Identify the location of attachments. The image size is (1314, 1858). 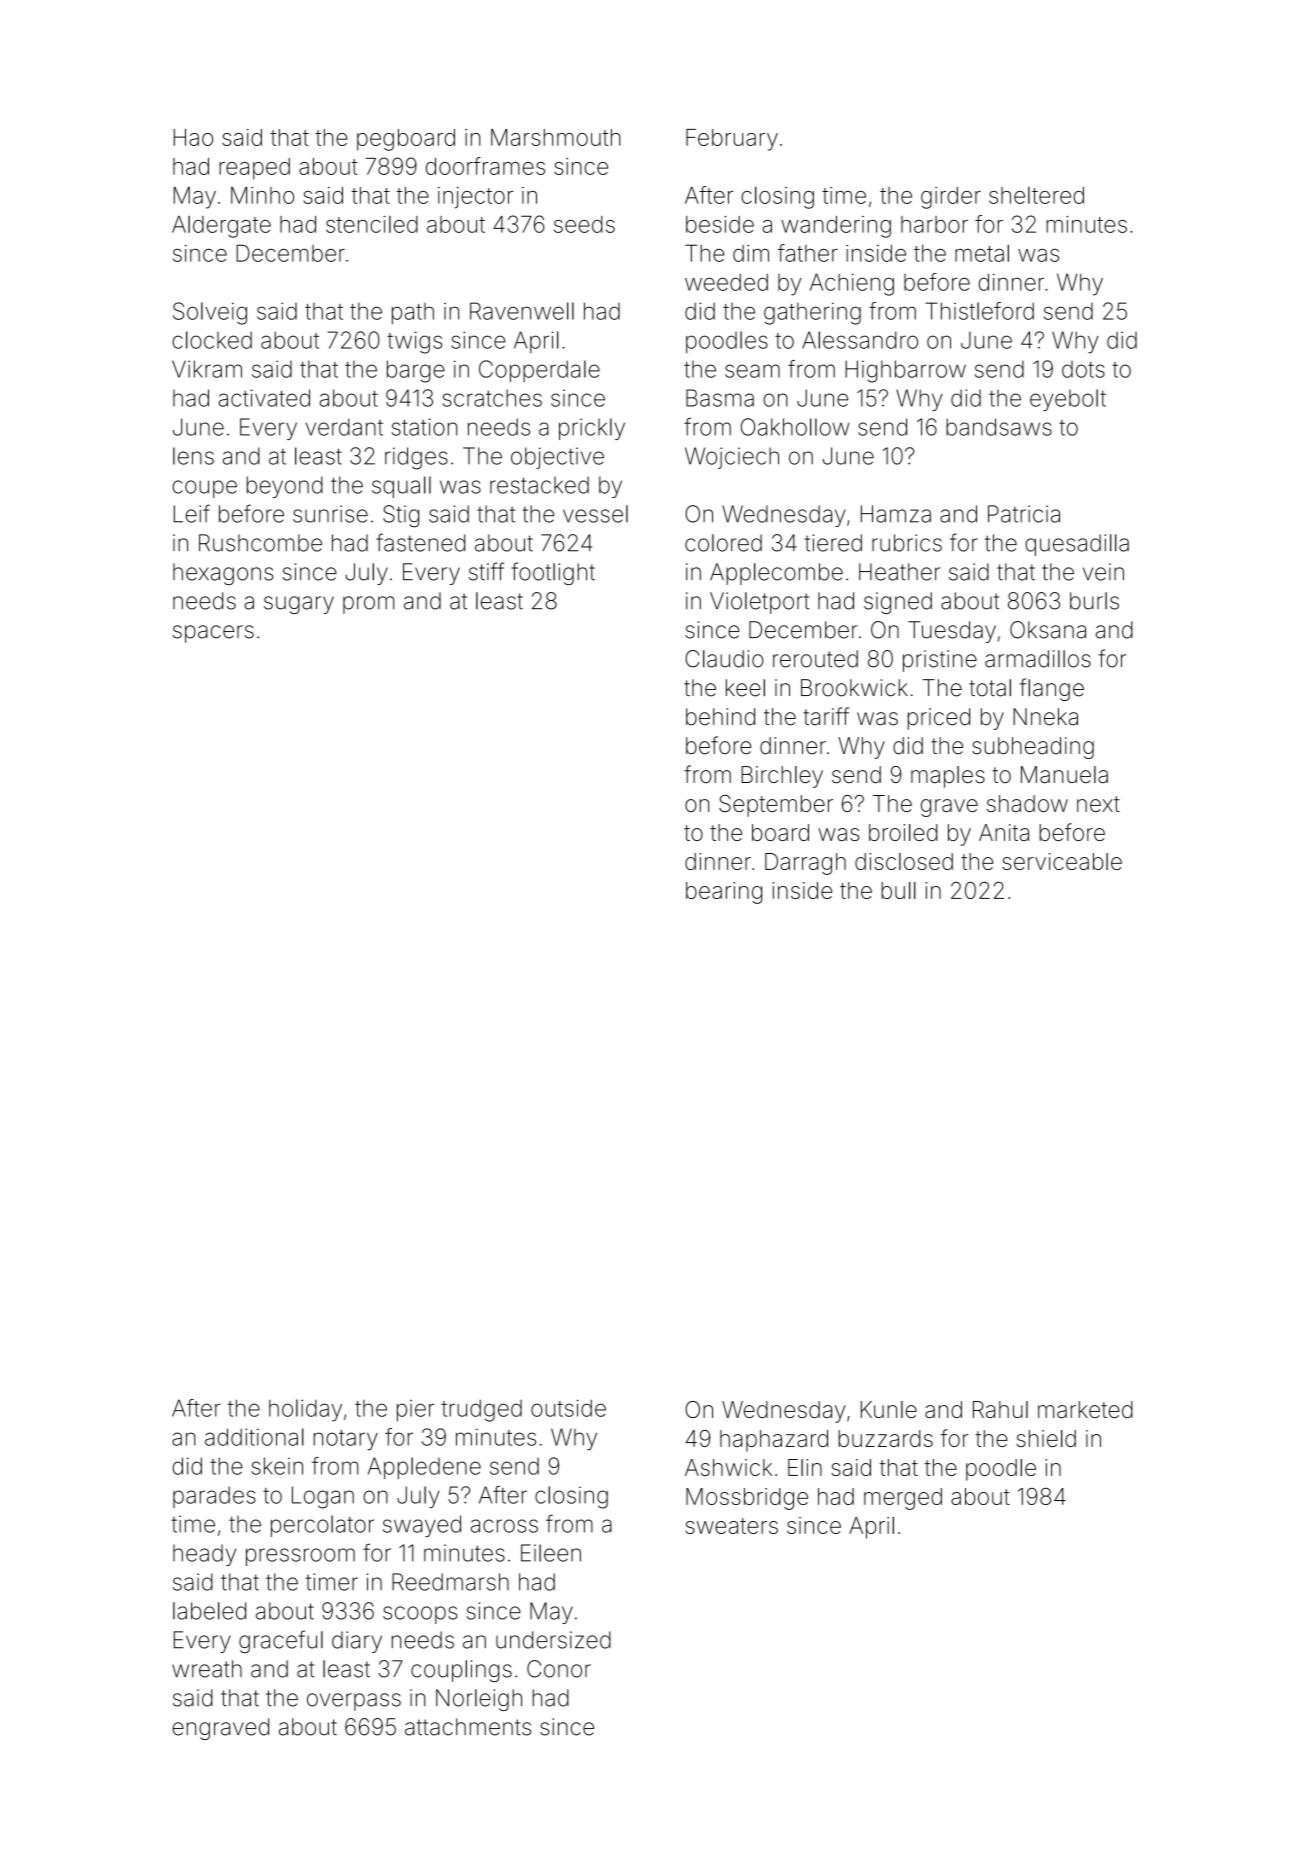
(468, 1727).
